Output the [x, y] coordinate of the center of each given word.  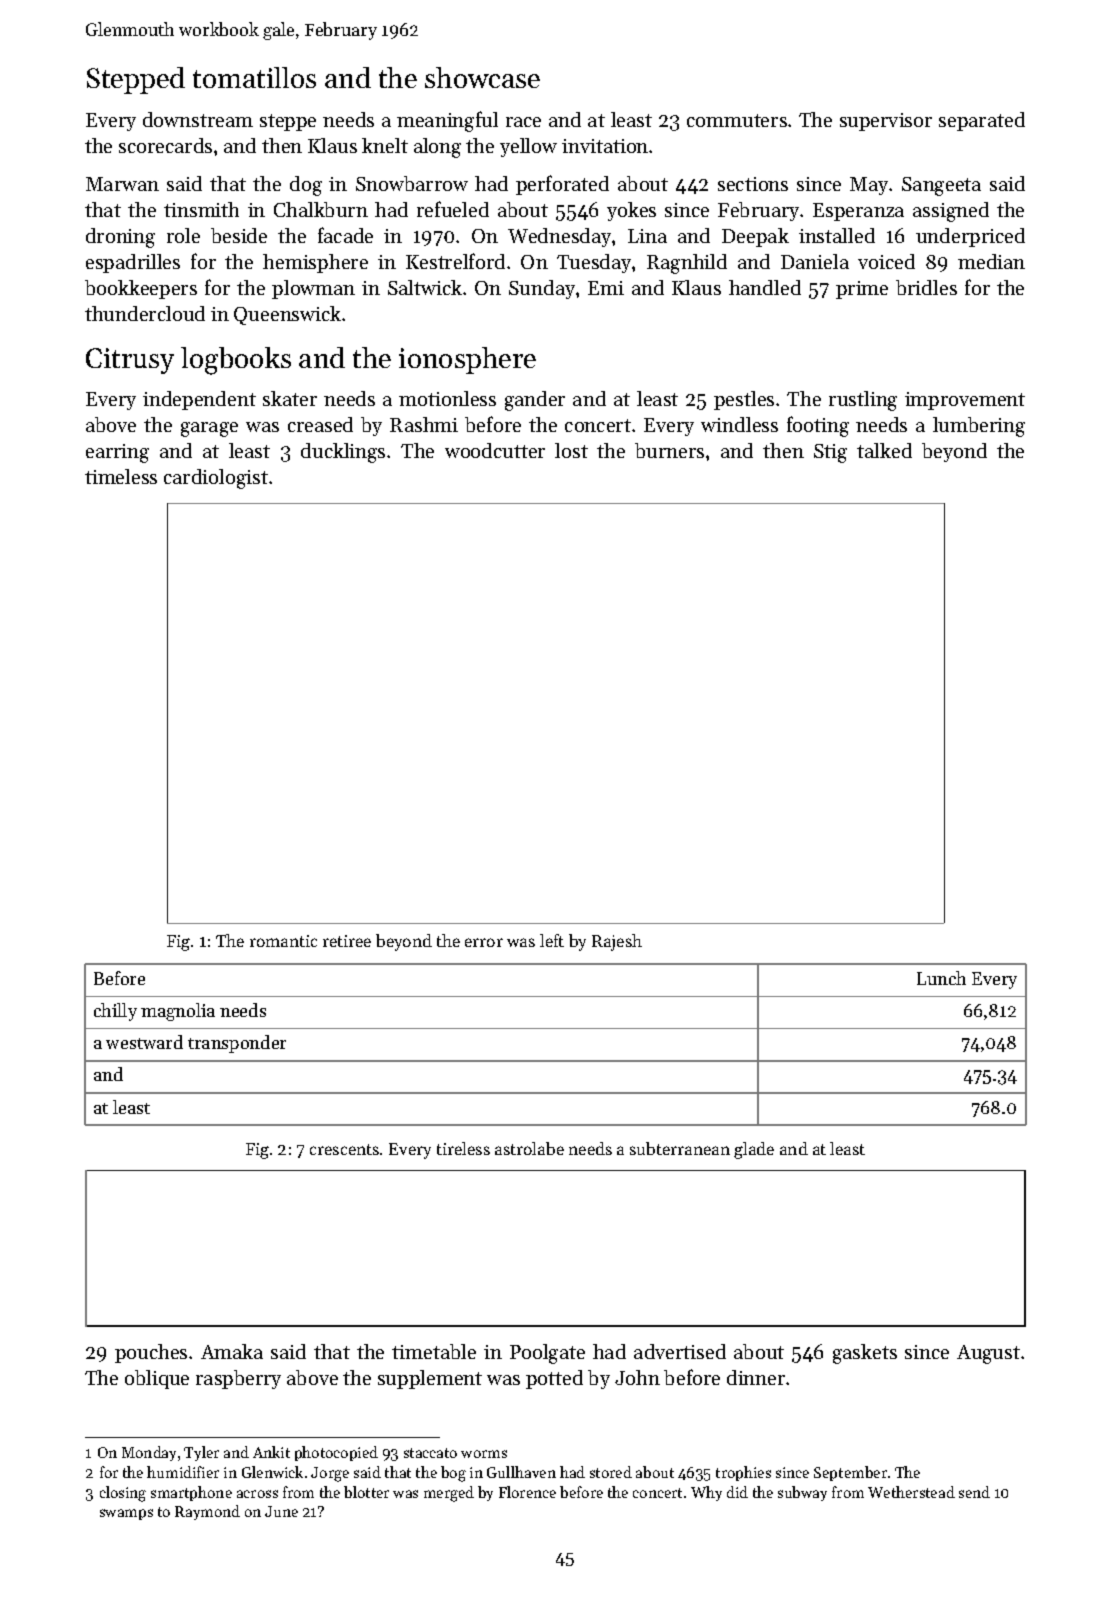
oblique [157, 1379]
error [484, 942]
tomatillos [254, 77]
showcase [482, 77]
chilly [115, 1012]
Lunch [941, 978]
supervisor [886, 122]
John [637, 1377]
